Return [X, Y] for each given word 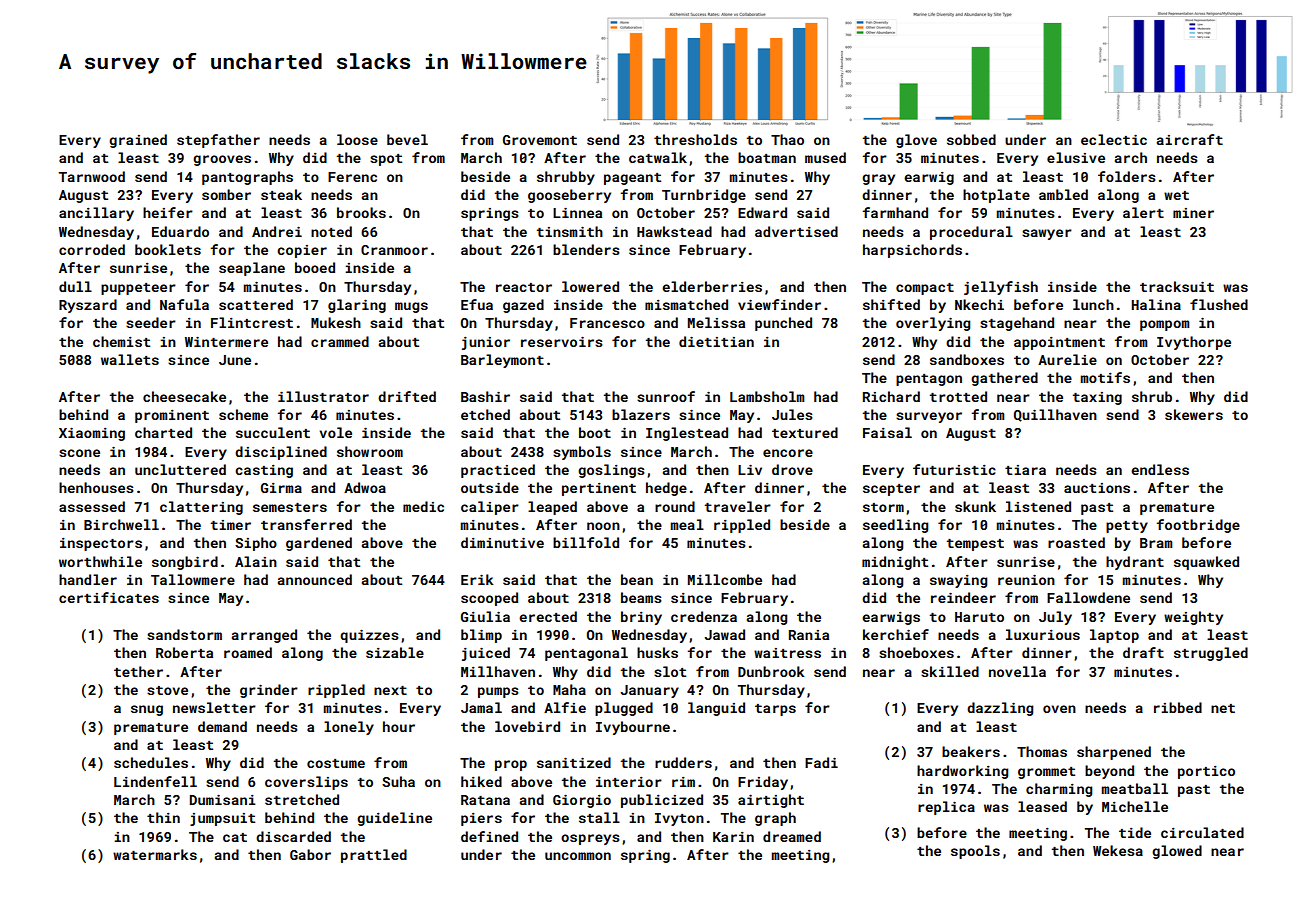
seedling [895, 526]
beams [641, 597]
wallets [130, 359]
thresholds [695, 139]
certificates [109, 597]
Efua [477, 304]
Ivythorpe [1194, 343]
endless [1160, 469]
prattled [374, 856]
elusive [1076, 157]
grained [138, 141]
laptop [1114, 636]
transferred [306, 524]
